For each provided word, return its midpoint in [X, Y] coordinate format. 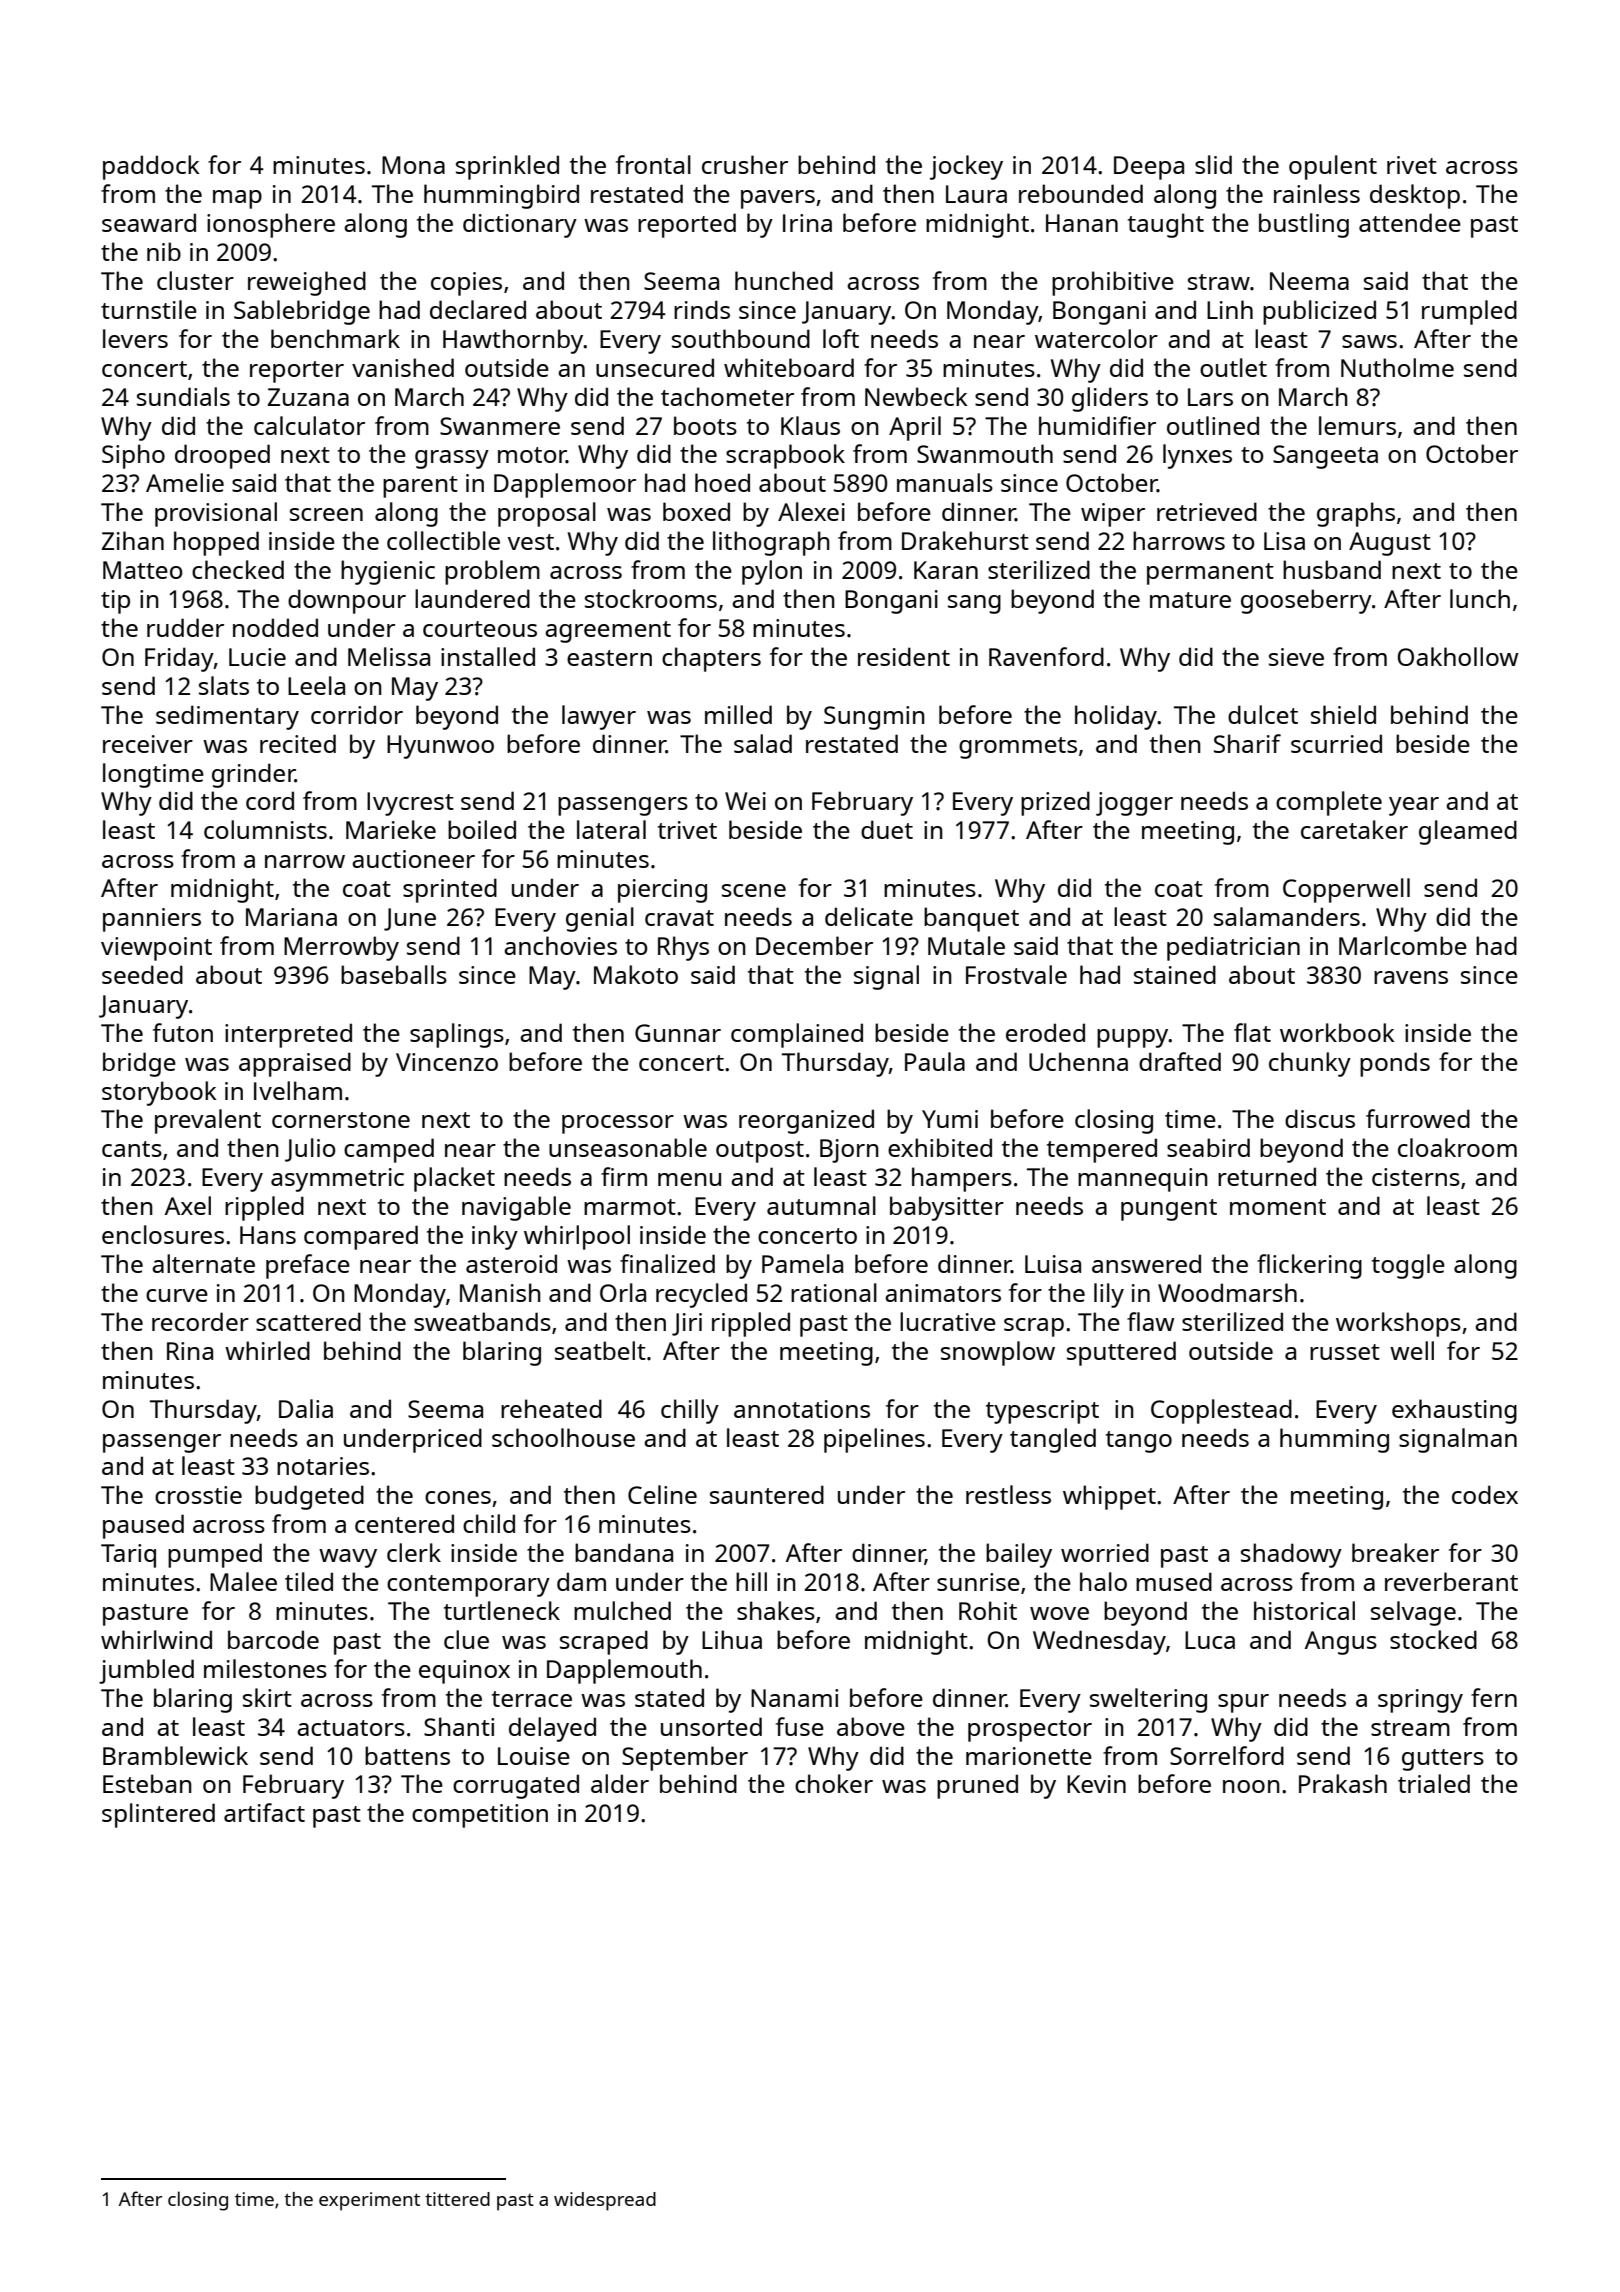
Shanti [459, 1726]
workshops [1398, 1324]
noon [1251, 1786]
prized [1055, 803]
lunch [1480, 598]
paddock [151, 167]
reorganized [806, 1121]
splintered [158, 1815]
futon [183, 1032]
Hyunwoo [440, 747]
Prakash [1343, 1783]
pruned [977, 1786]
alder [620, 1783]
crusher [745, 164]
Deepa [1149, 168]
